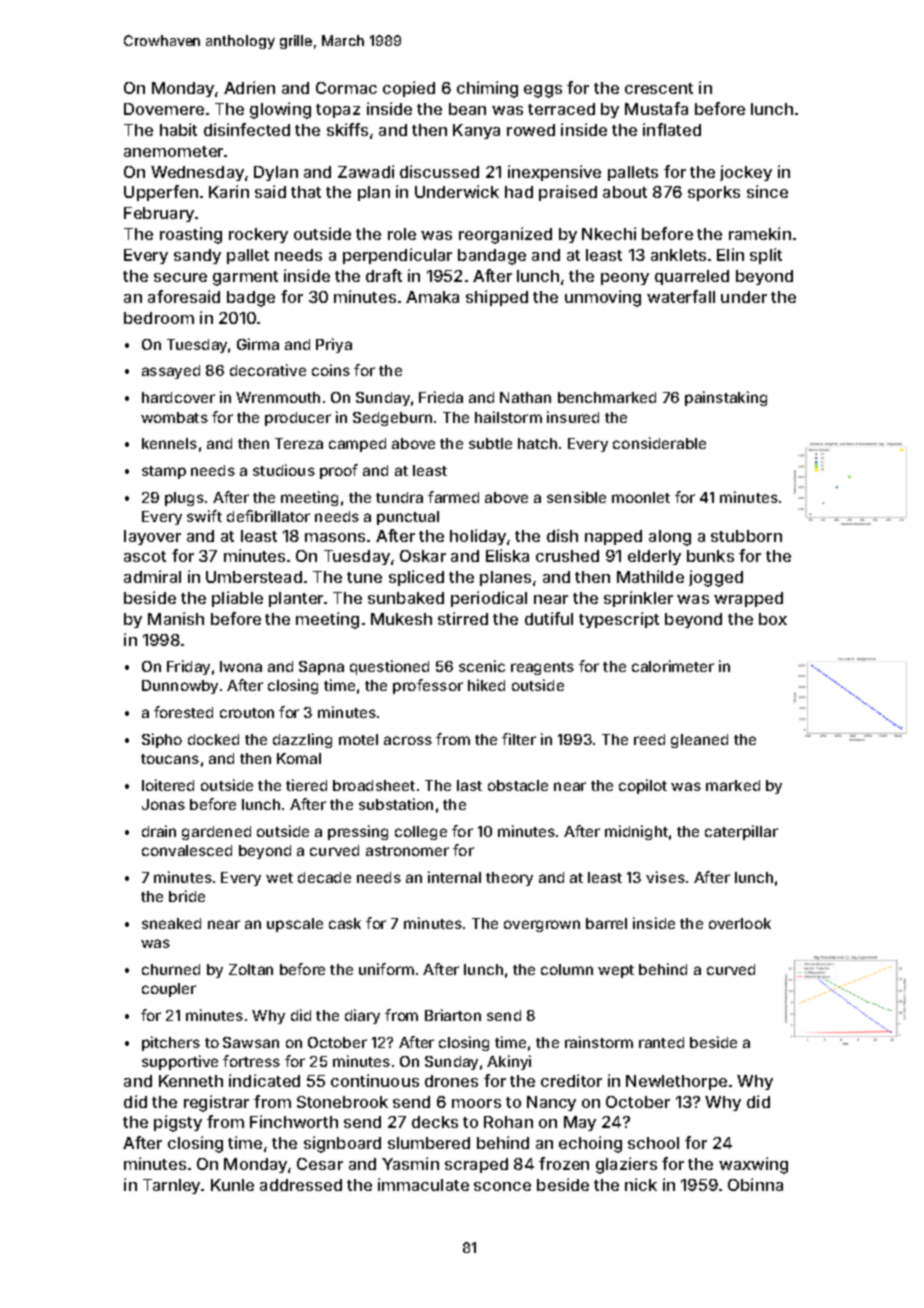  What do you see at coordinates (753, 1165) in the page?
I see `waxwing` at bounding box center [753, 1165].
